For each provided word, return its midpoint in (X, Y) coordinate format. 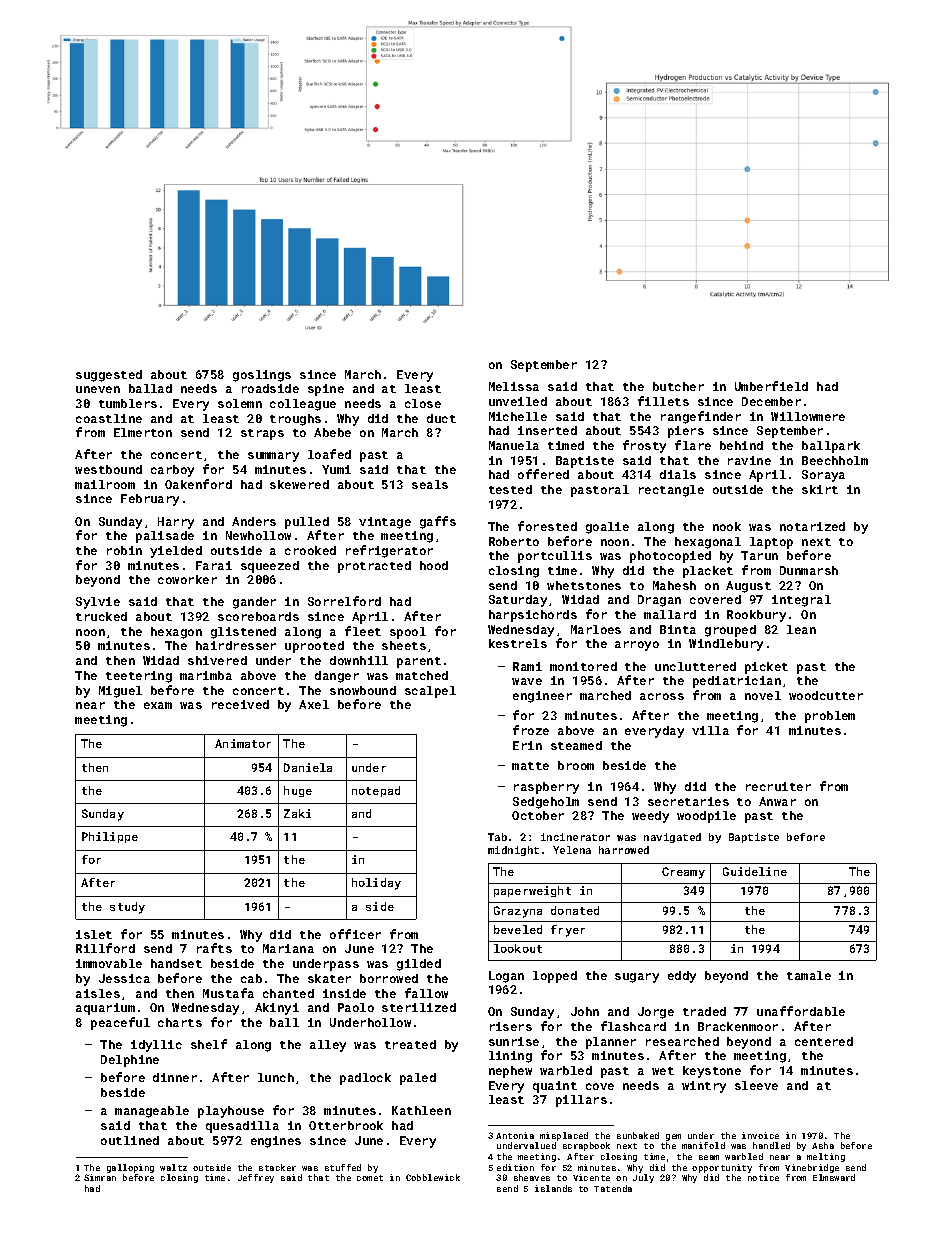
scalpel (430, 692)
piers (686, 432)
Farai (214, 565)
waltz (173, 1167)
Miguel (120, 692)
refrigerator (389, 551)
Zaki (297, 813)
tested (510, 489)
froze (531, 730)
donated (575, 910)
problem (830, 717)
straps (262, 434)
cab (251, 978)
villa (710, 730)
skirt (820, 489)
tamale (809, 975)
